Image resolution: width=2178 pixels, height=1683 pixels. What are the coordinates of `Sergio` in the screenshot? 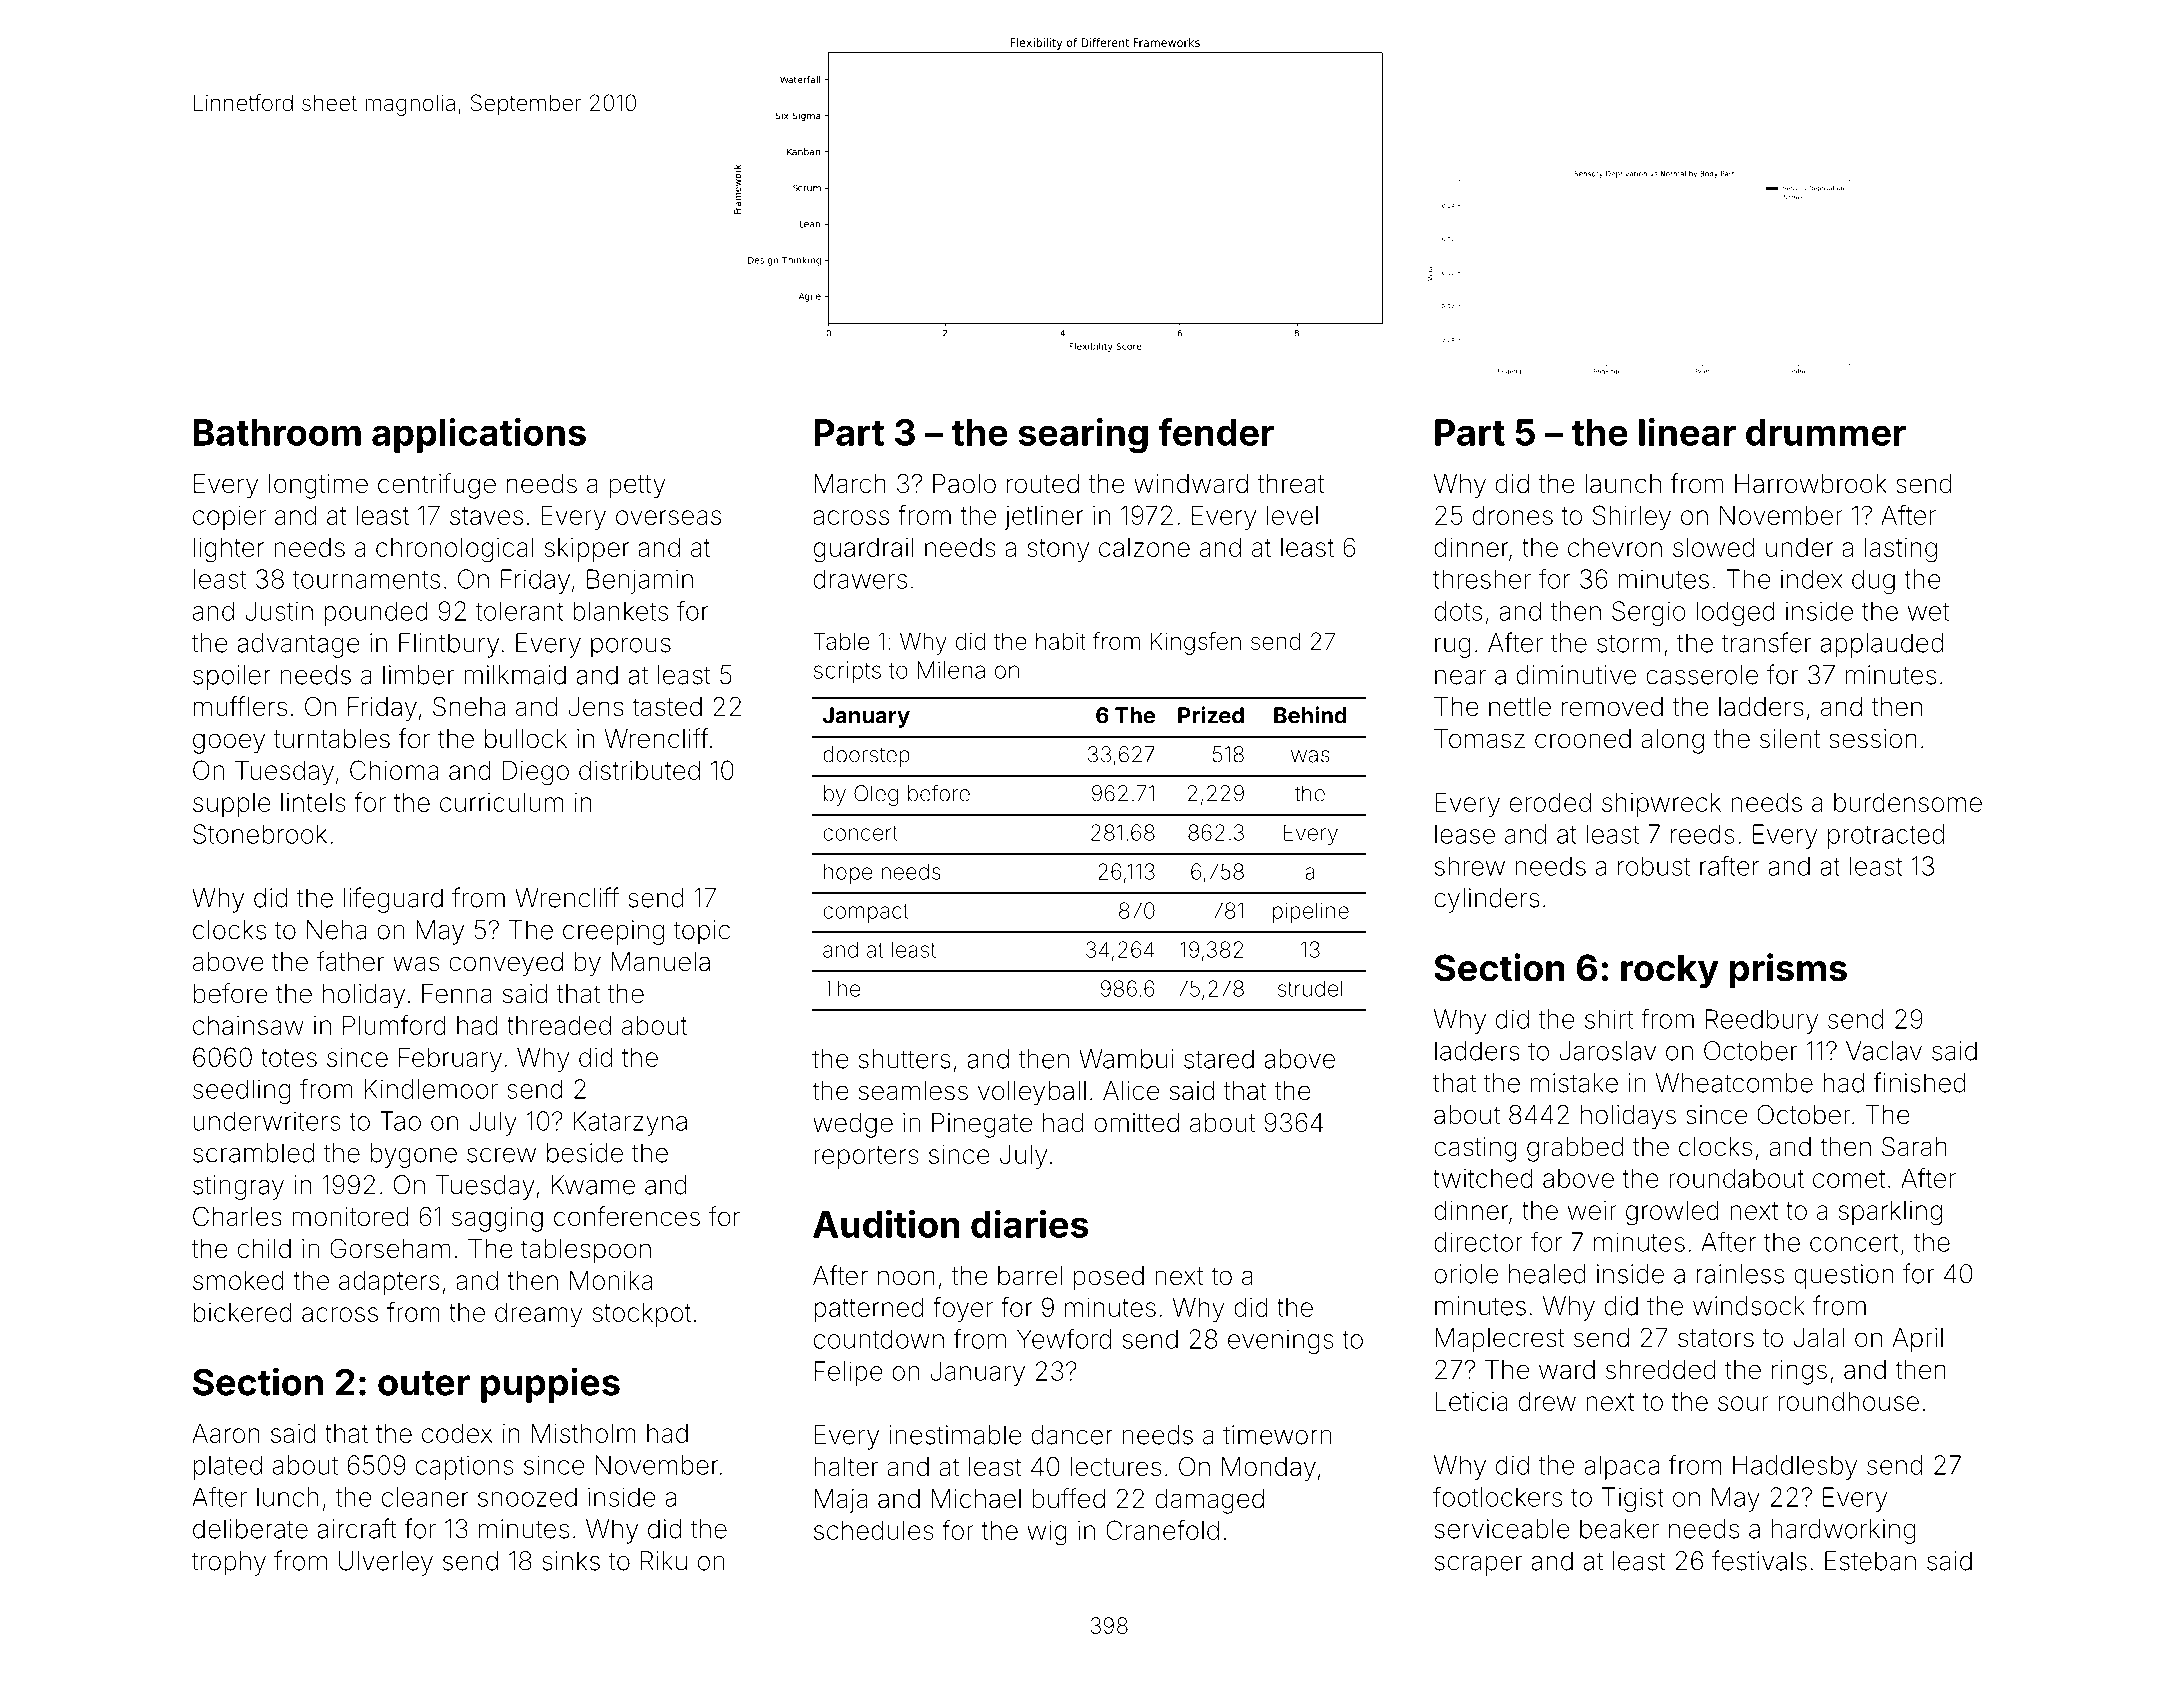 It's located at (1649, 613).
